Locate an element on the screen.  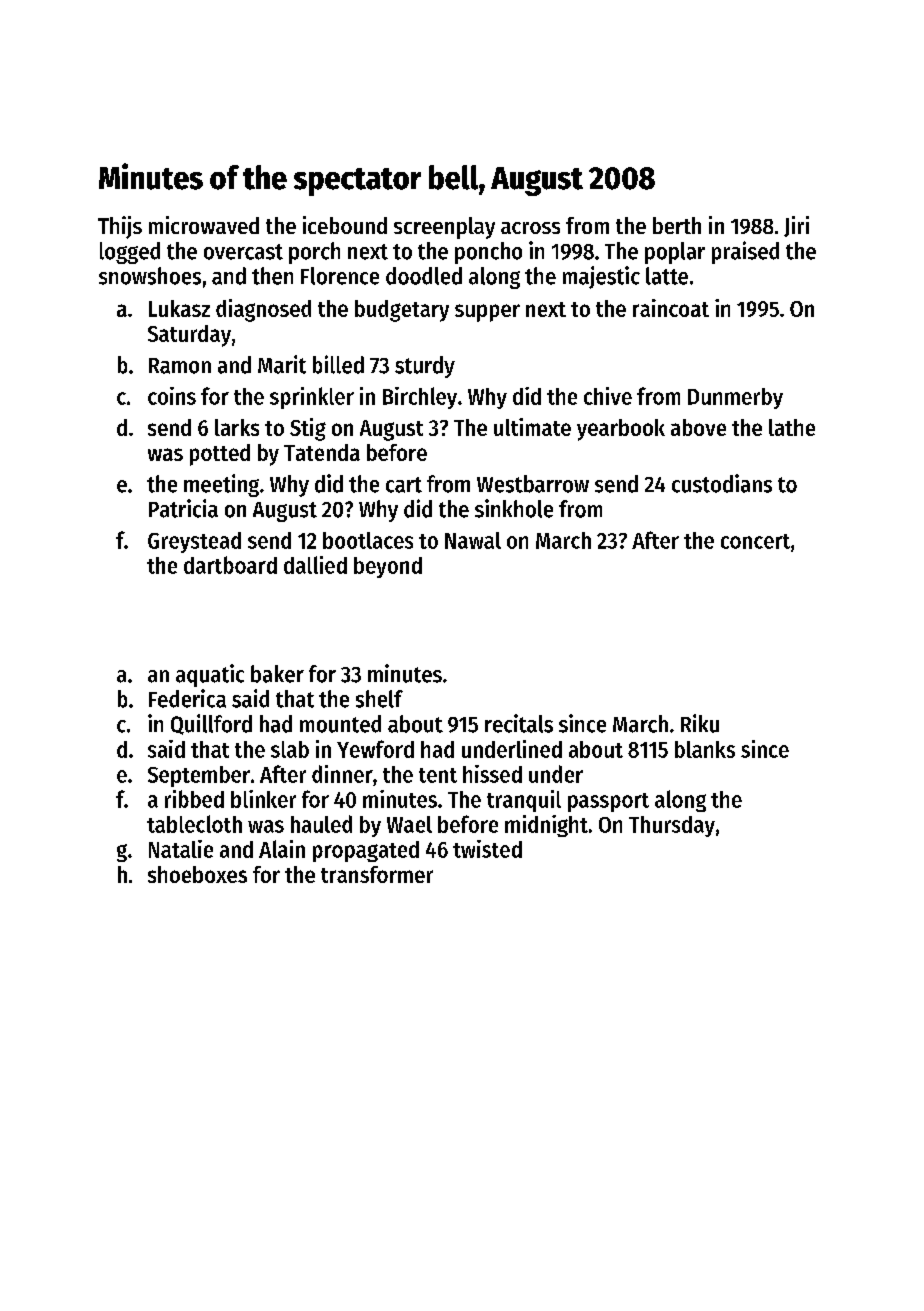
Patricia is located at coordinates (183, 508).
